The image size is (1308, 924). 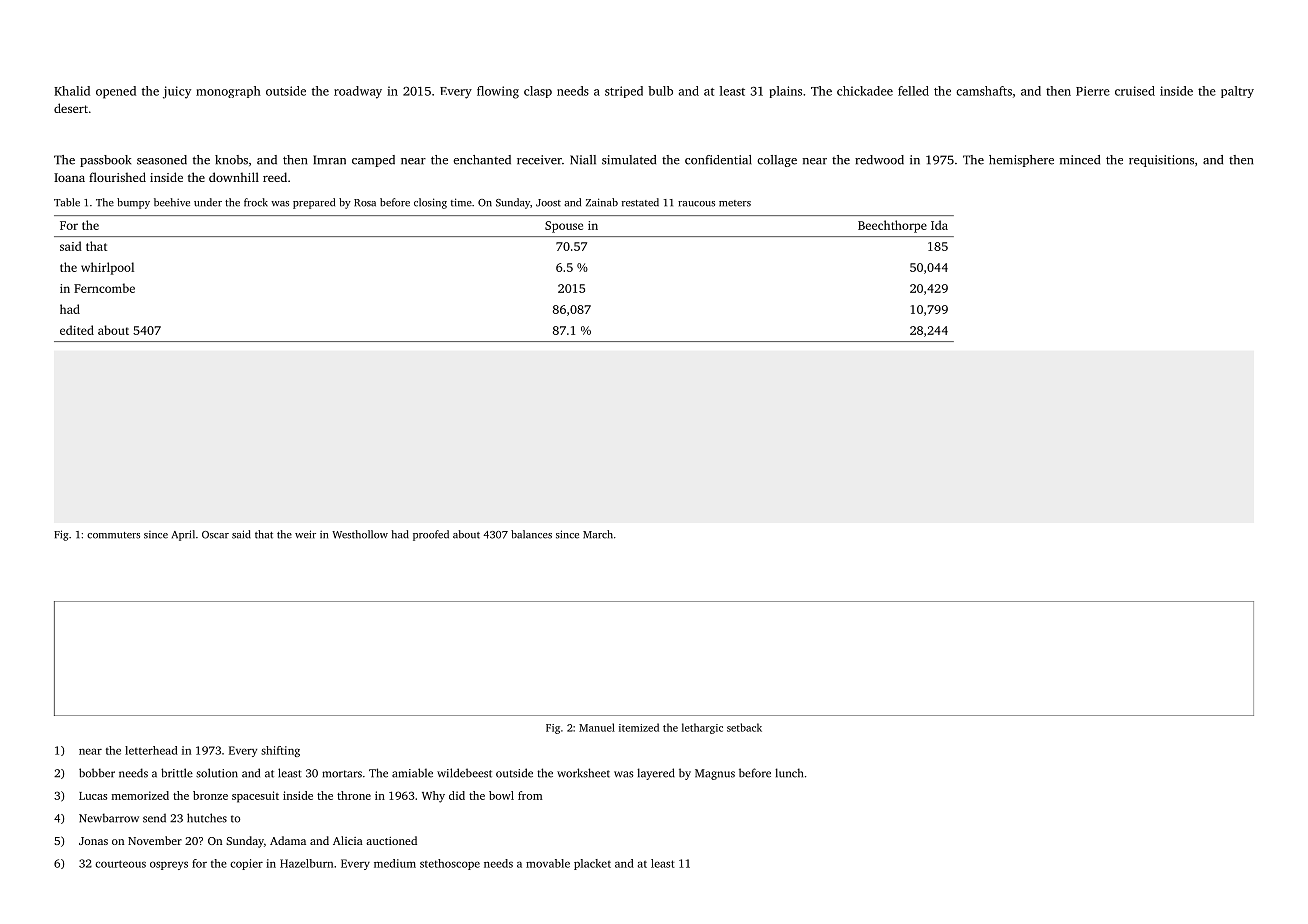 I want to click on Oscar, so click(x=215, y=535).
